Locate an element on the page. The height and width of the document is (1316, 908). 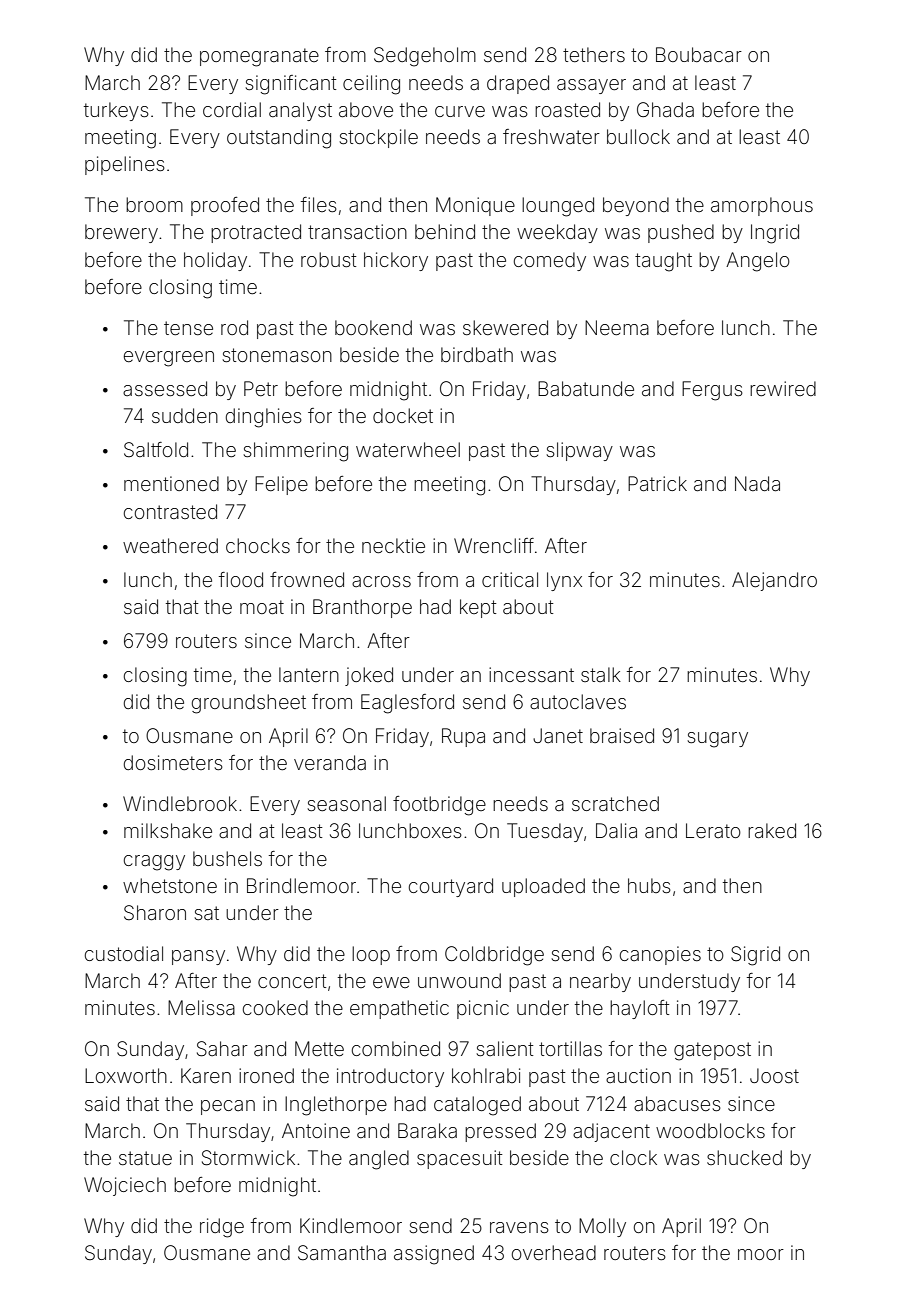
bookend is located at coordinates (373, 327).
